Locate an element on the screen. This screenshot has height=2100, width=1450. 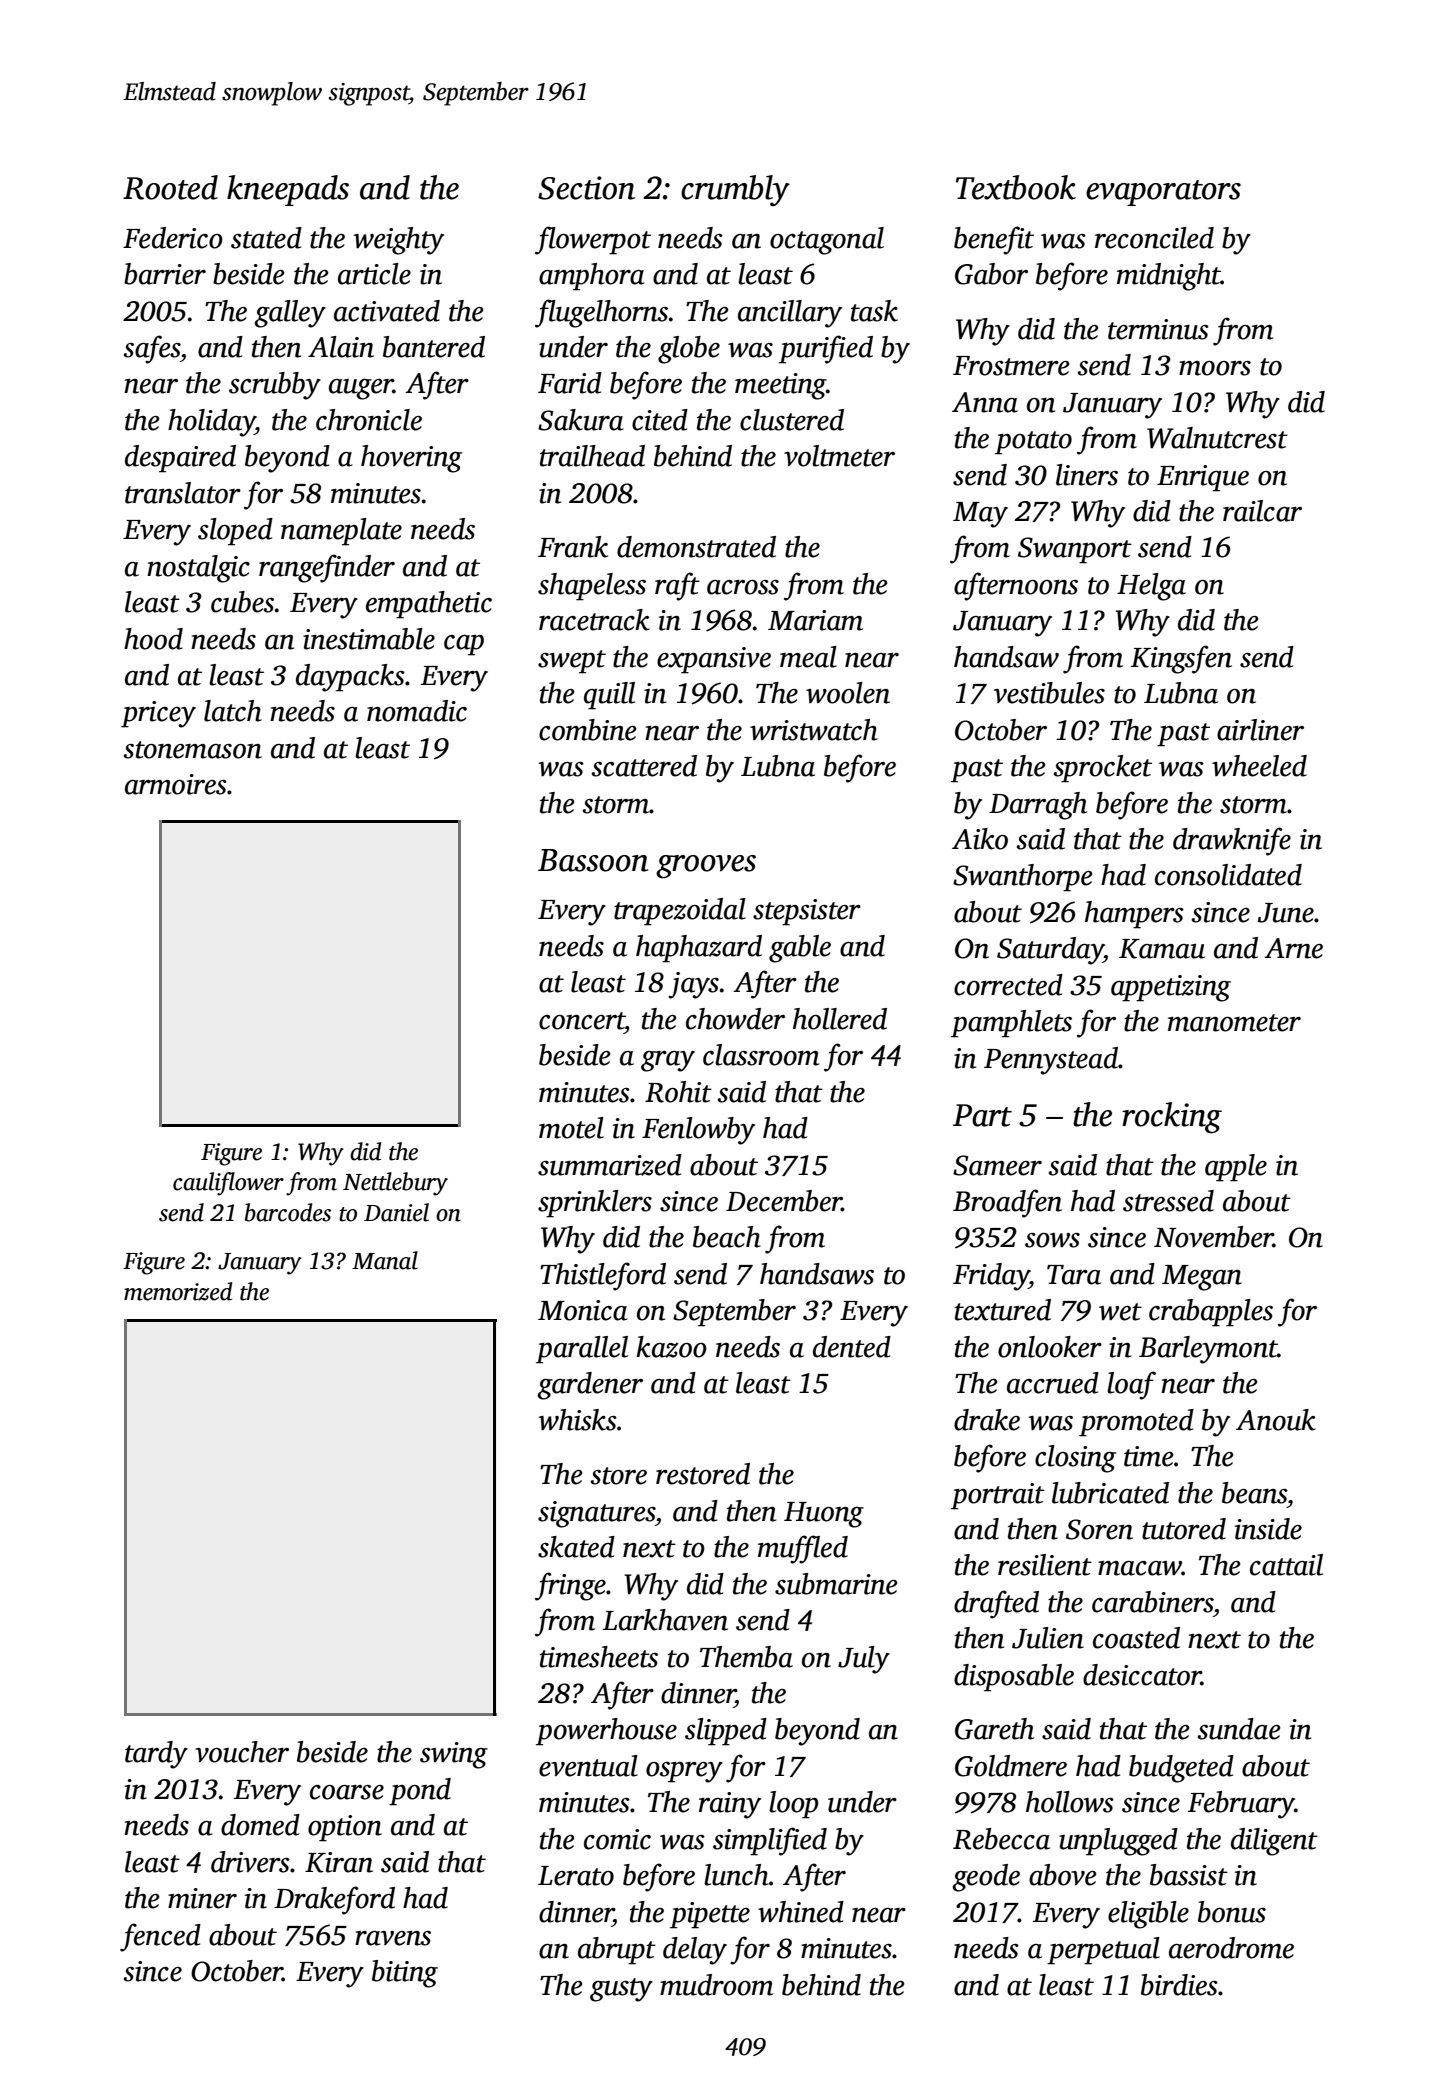
moors is located at coordinates (1215, 368).
